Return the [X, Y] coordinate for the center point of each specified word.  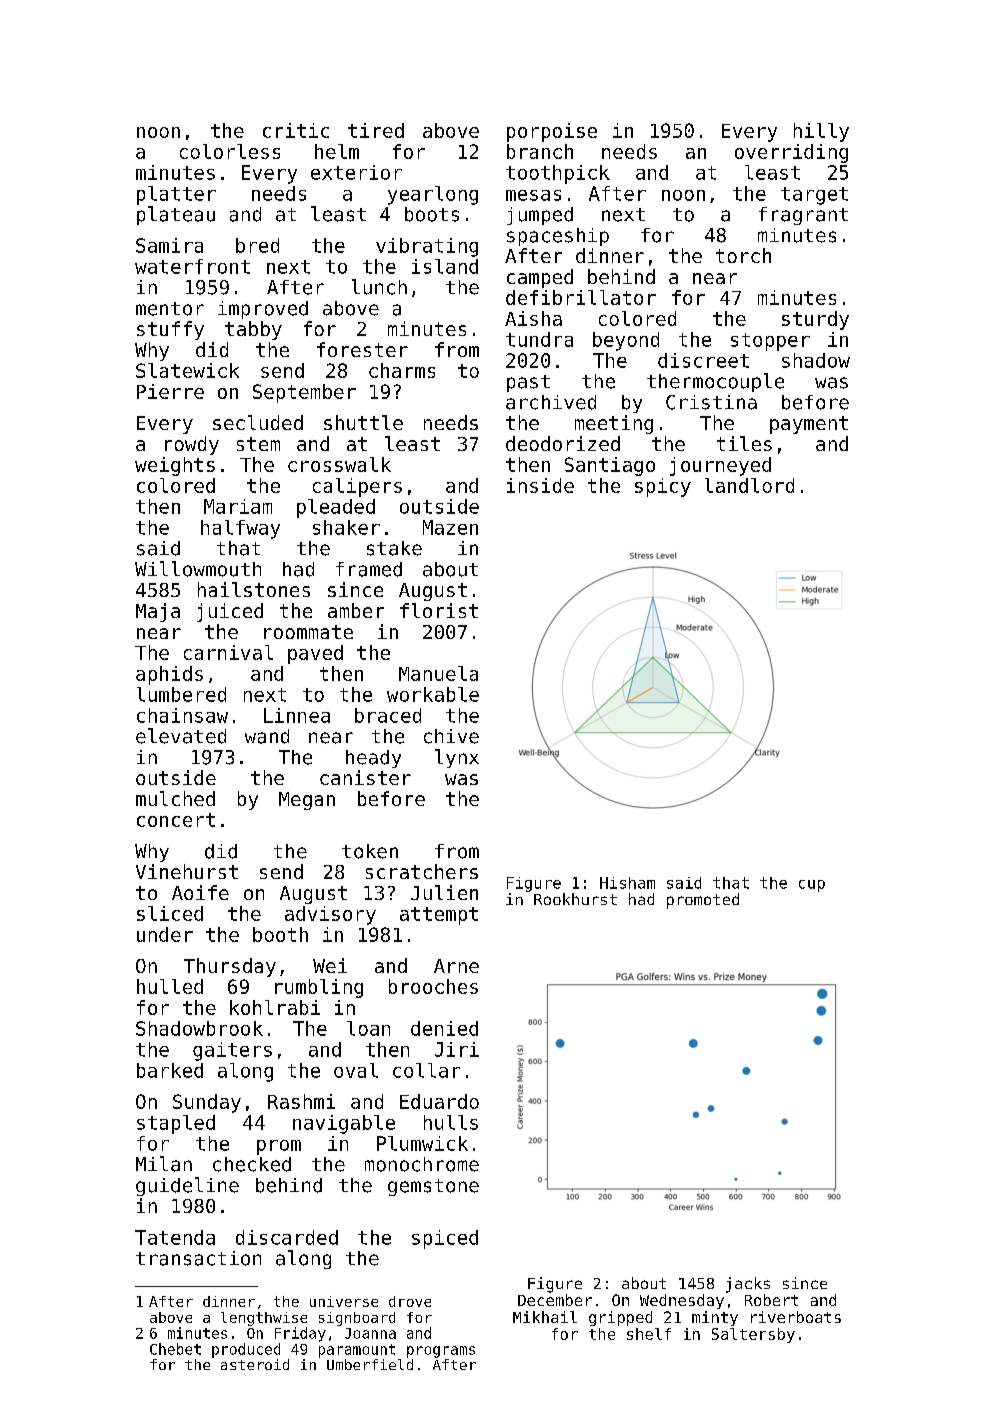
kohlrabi [275, 1007]
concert [176, 820]
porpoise [552, 132]
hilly [821, 132]
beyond [626, 341]
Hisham [627, 883]
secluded [258, 422]
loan [368, 1028]
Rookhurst [575, 899]
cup [812, 886]
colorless [230, 151]
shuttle [363, 422]
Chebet [175, 1349]
